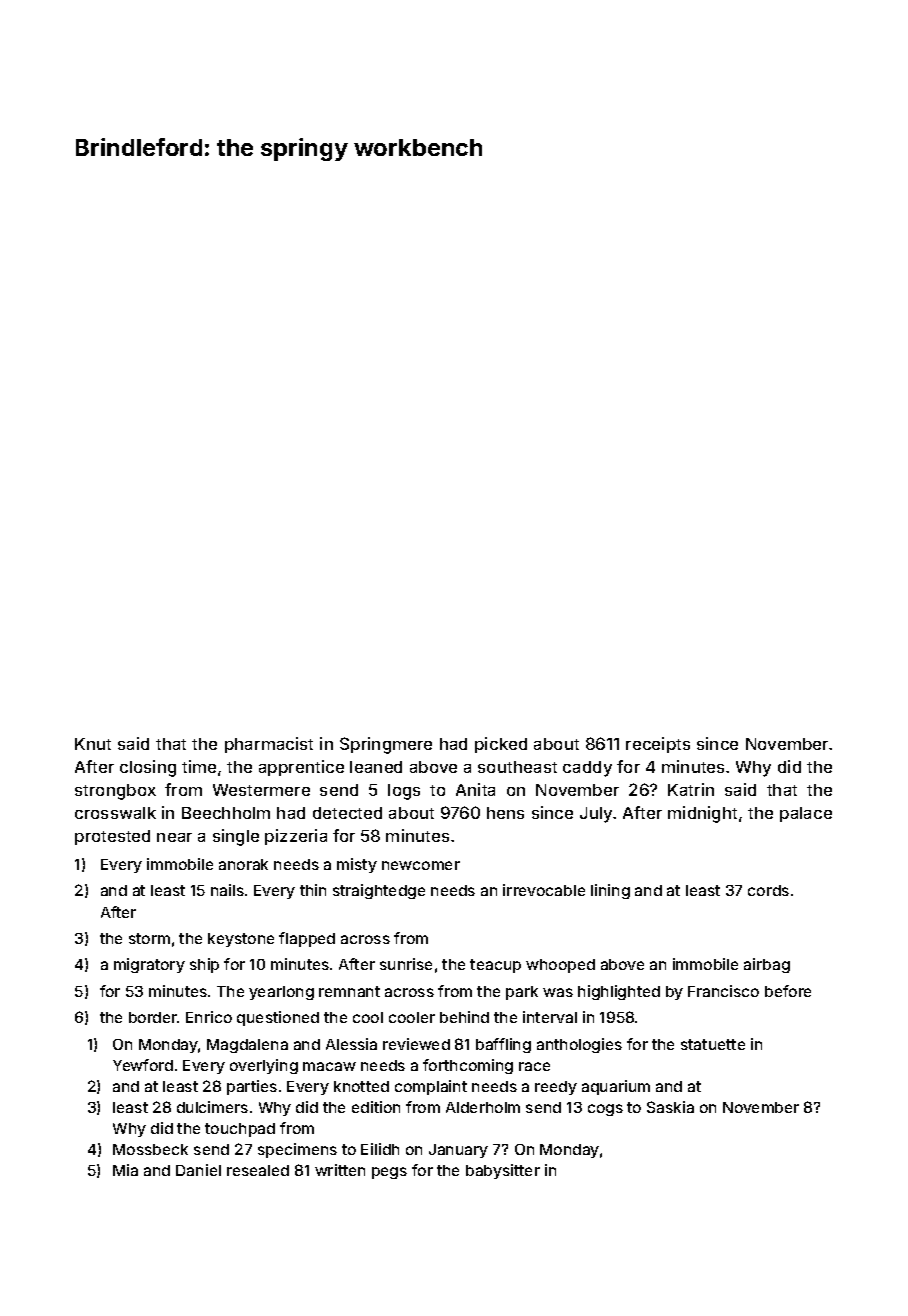 This screenshot has height=1316, width=908. What do you see at coordinates (544, 890) in the screenshot?
I see `irrevocable` at bounding box center [544, 890].
